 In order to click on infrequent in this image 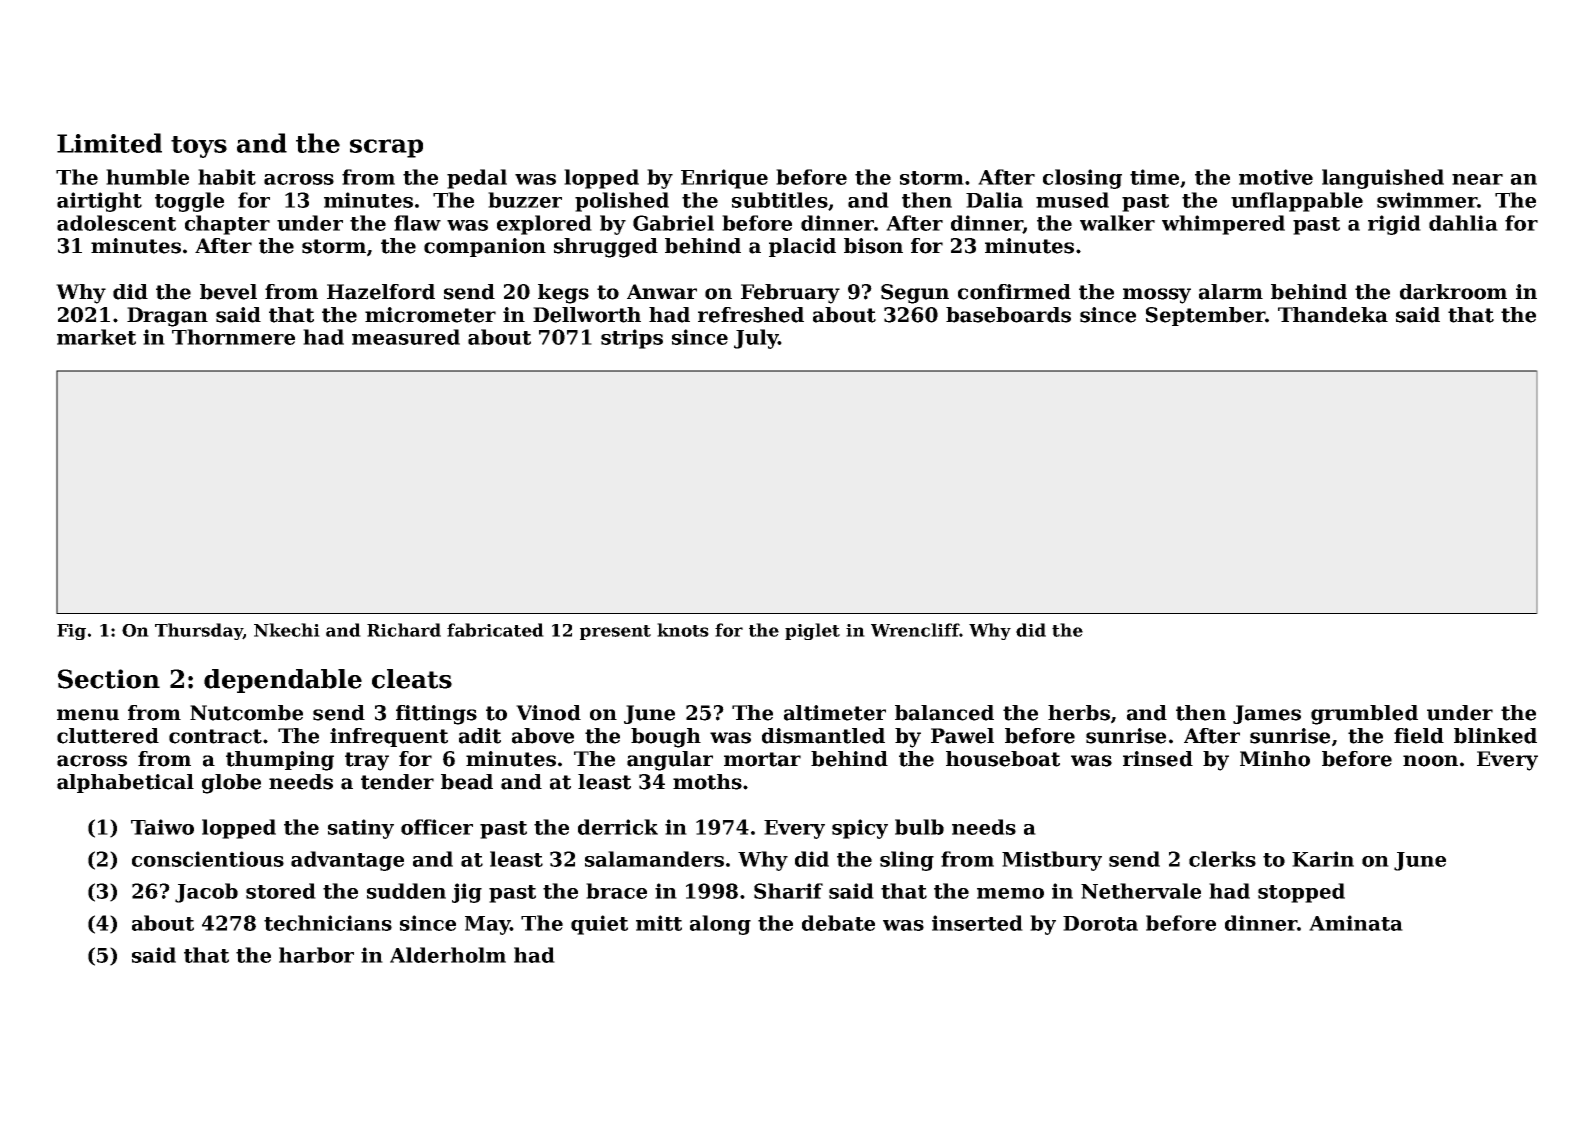, I will do `click(389, 737)`.
